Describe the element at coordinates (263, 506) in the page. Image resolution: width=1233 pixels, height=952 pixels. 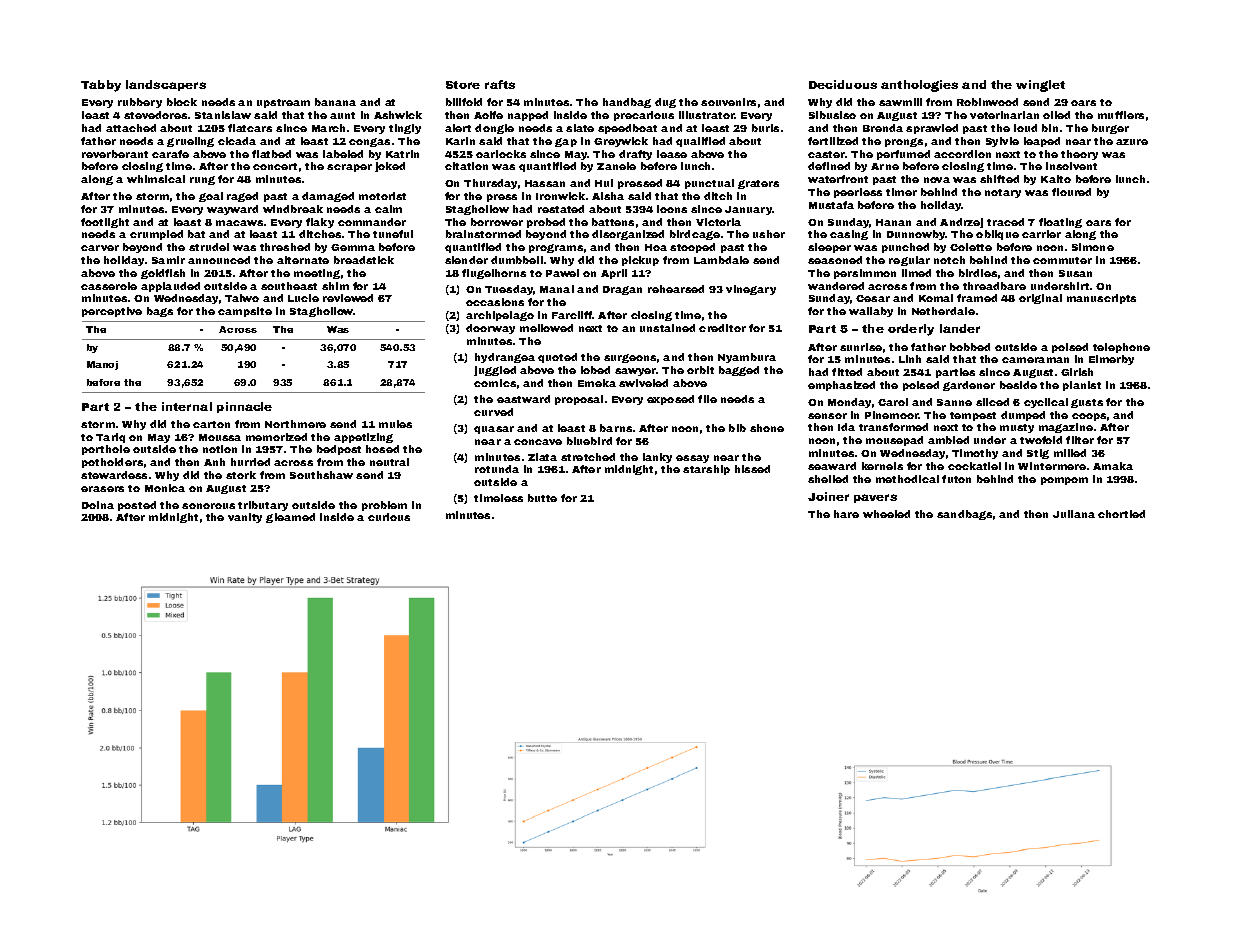
I see `tributary` at that location.
